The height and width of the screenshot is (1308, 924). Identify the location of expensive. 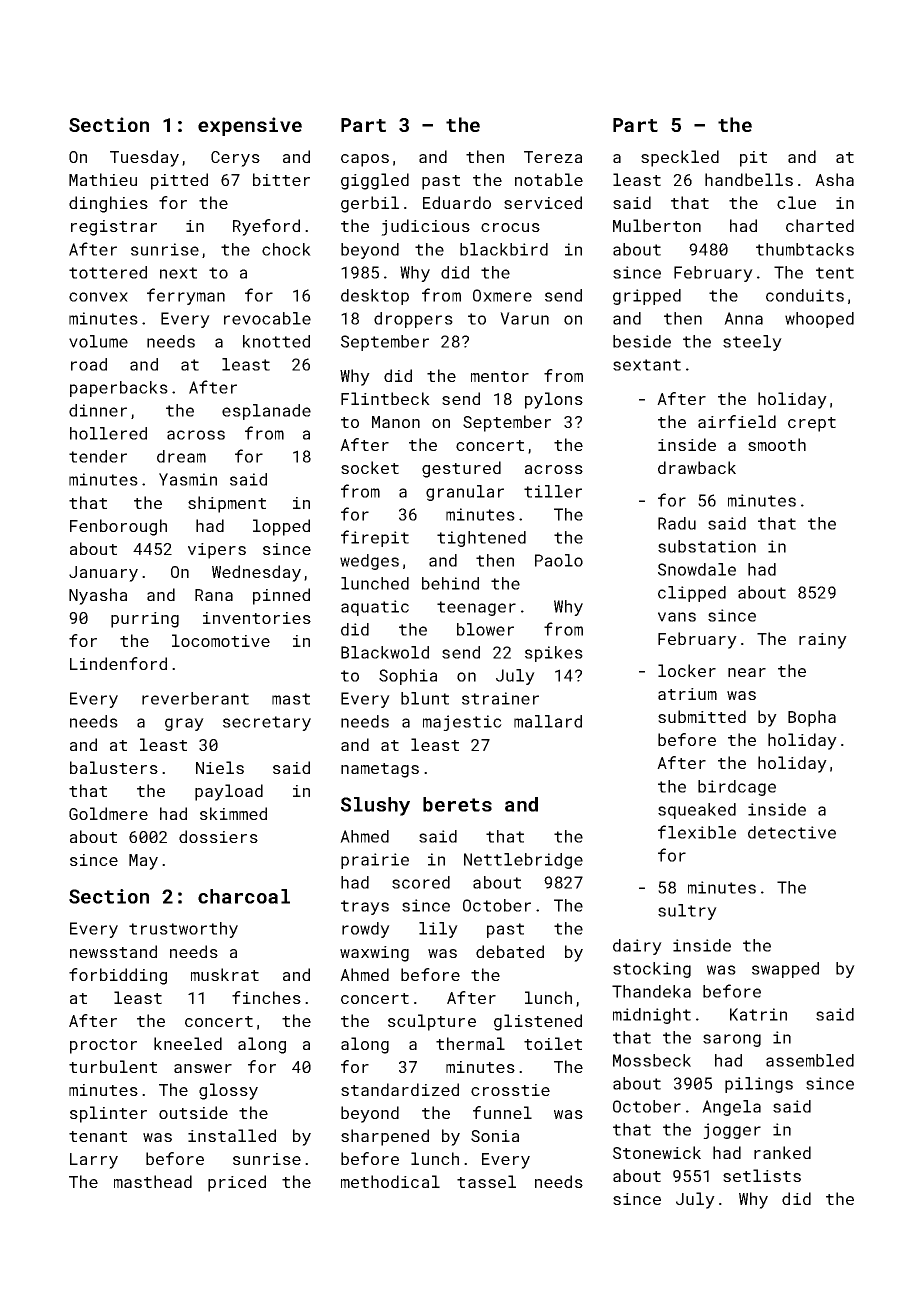
(250, 126).
